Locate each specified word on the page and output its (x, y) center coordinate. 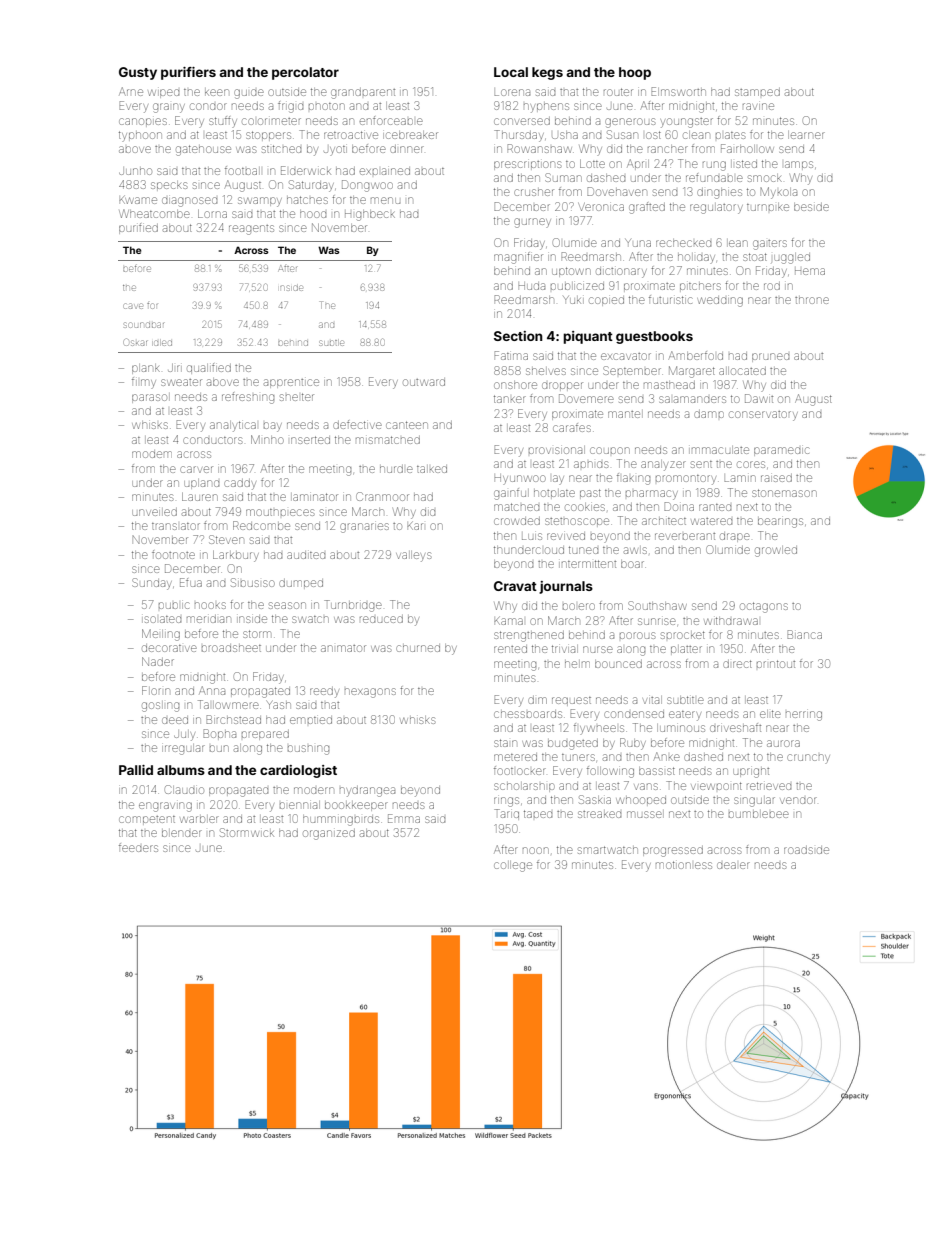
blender (182, 833)
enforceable (391, 120)
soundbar (144, 325)
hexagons (370, 693)
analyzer (663, 465)
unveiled (154, 512)
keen (217, 92)
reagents (251, 230)
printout (776, 664)
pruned (770, 357)
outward (424, 382)
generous (630, 123)
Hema (810, 271)
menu (385, 200)
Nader (158, 661)
